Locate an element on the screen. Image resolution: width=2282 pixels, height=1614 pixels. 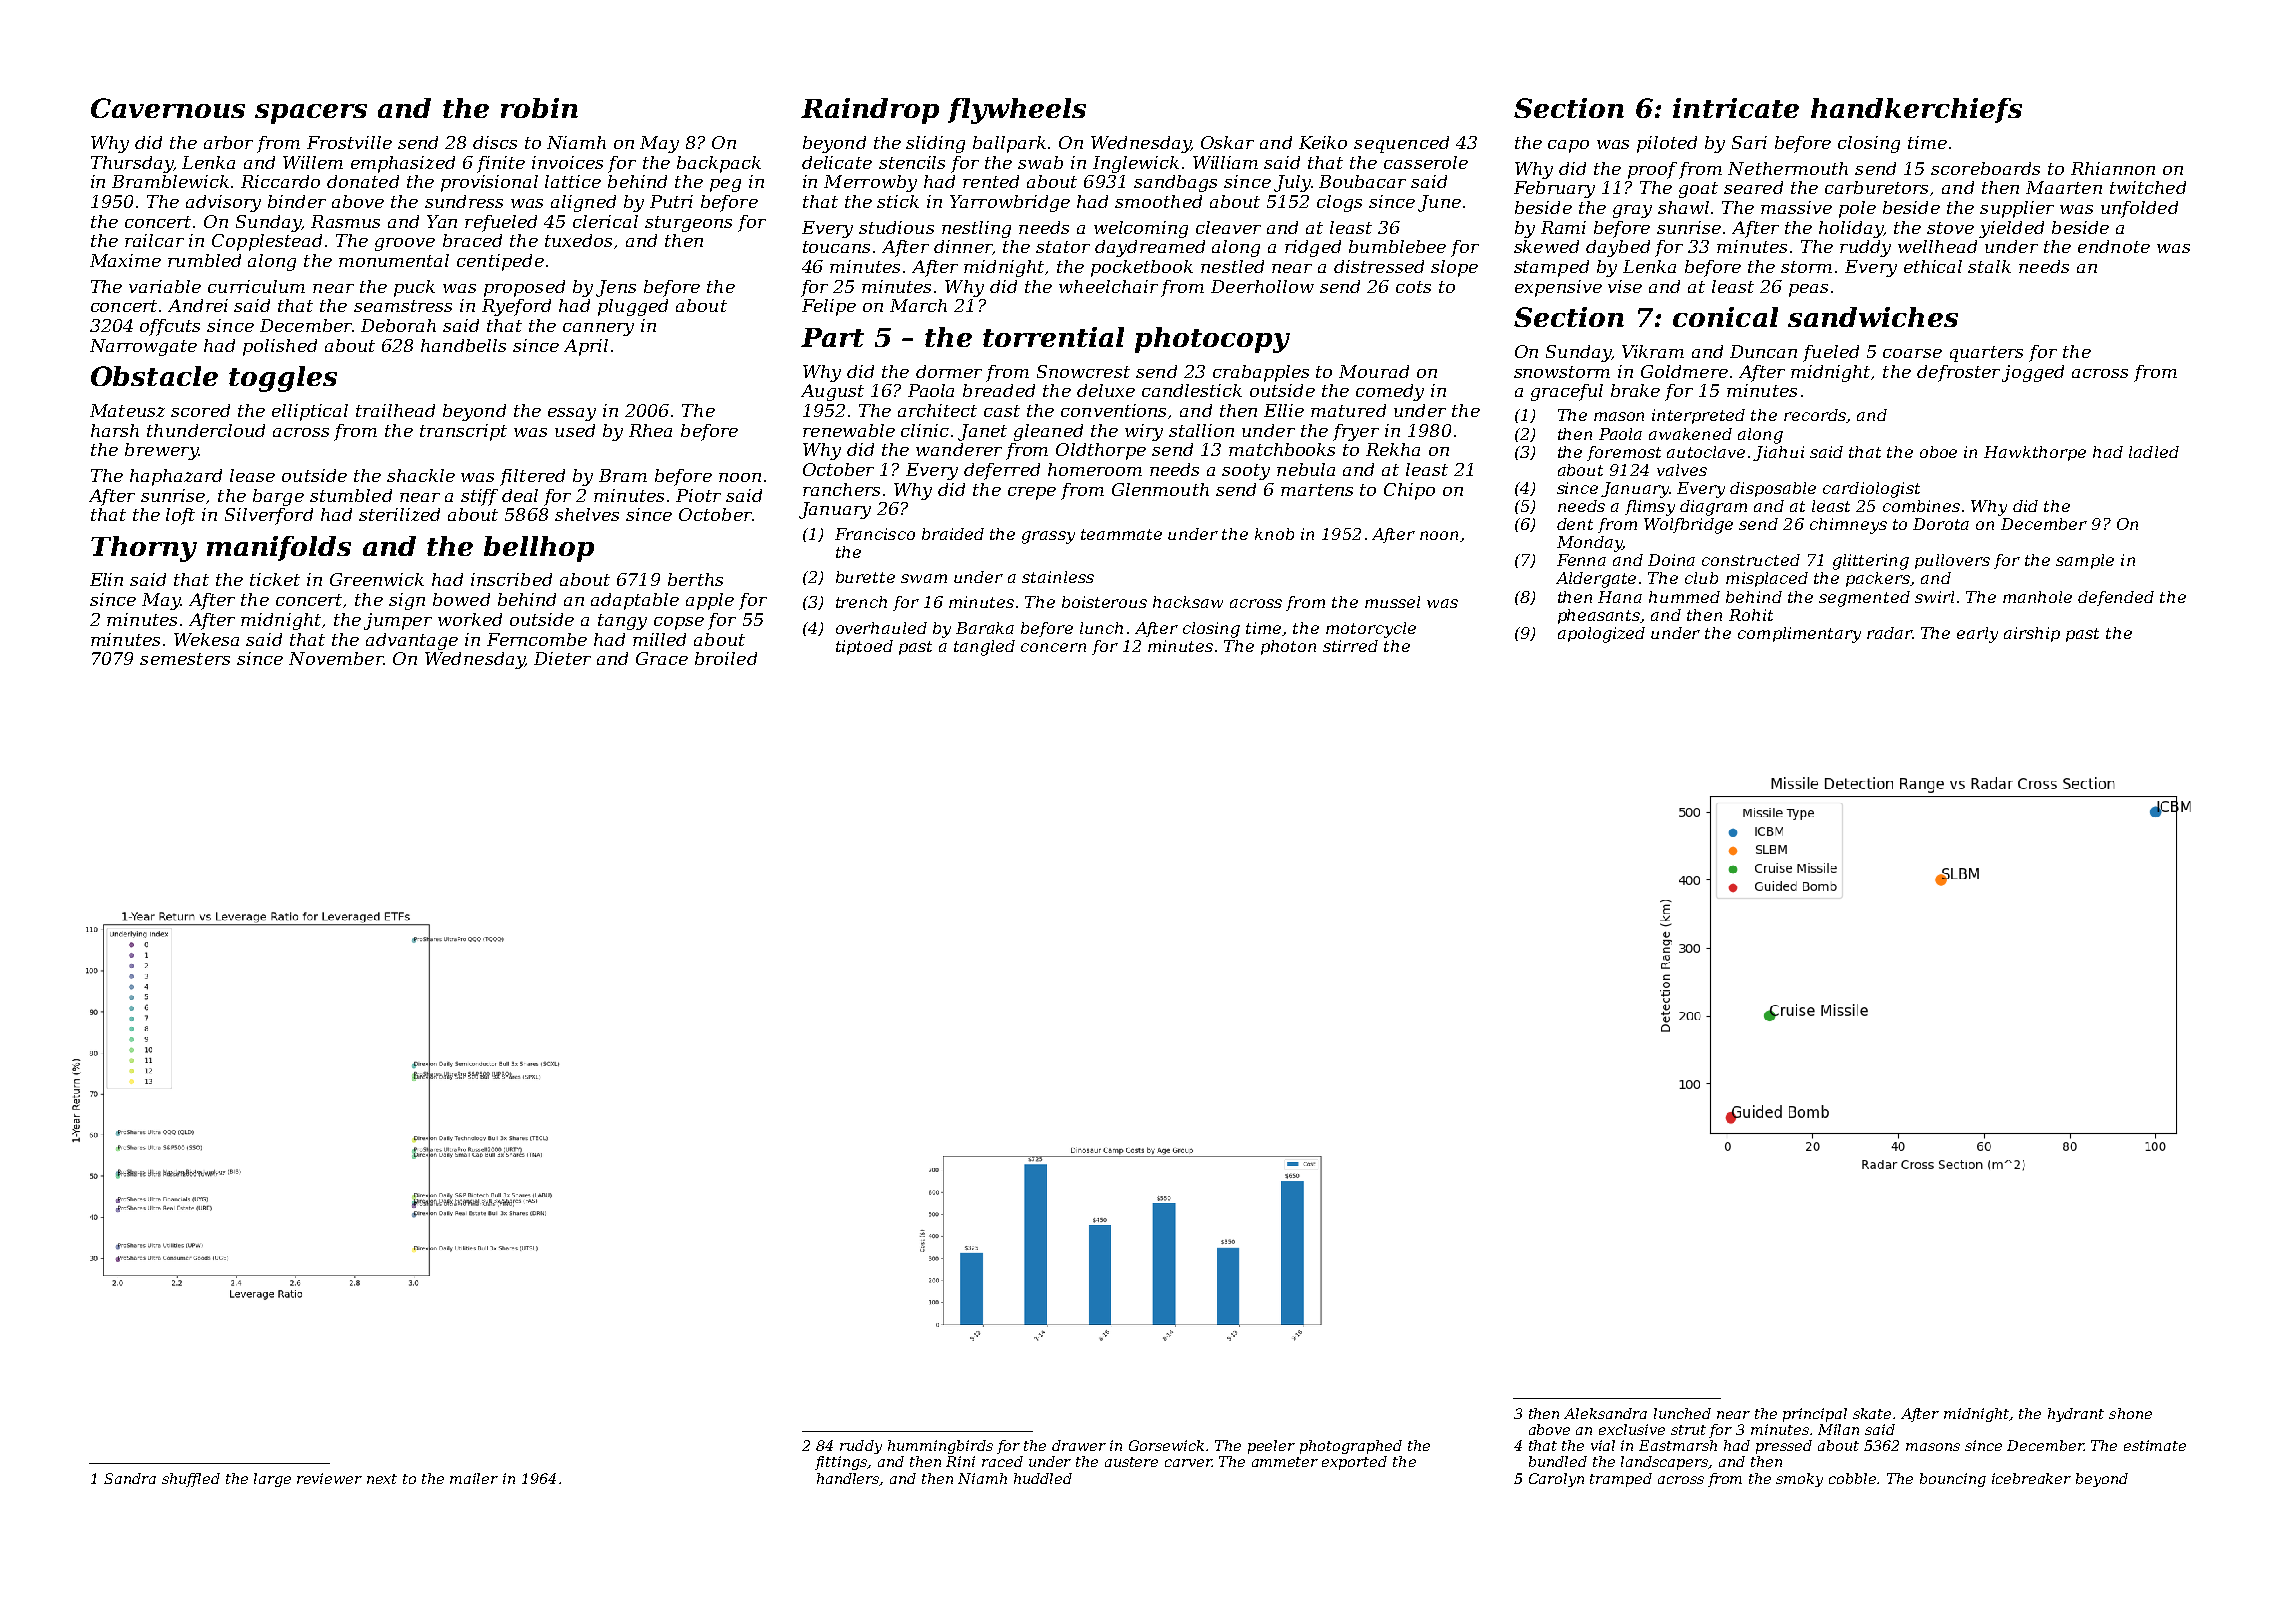
photographed is located at coordinates (1351, 1447).
